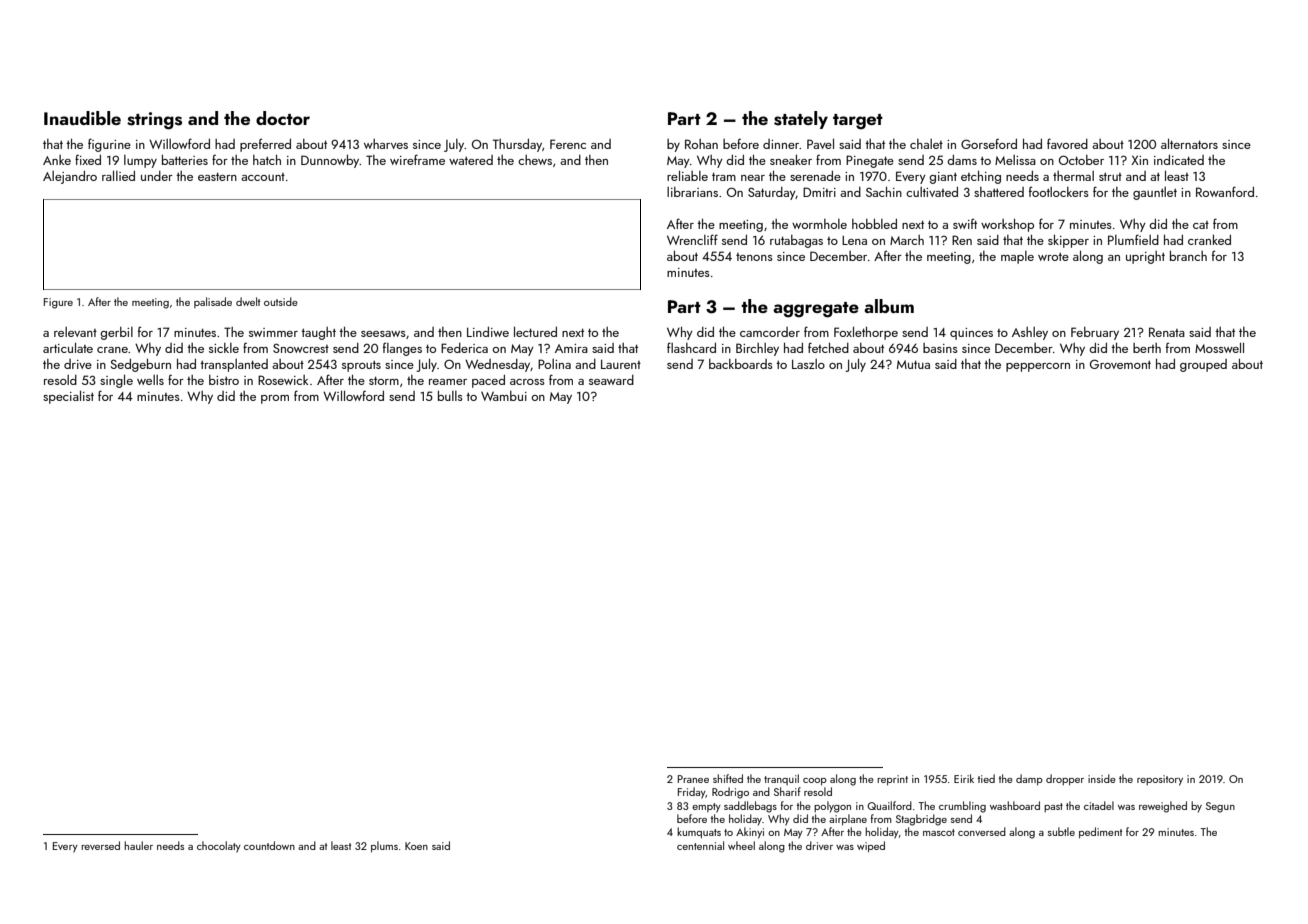  What do you see at coordinates (1160, 780) in the screenshot?
I see `repository` at bounding box center [1160, 780].
